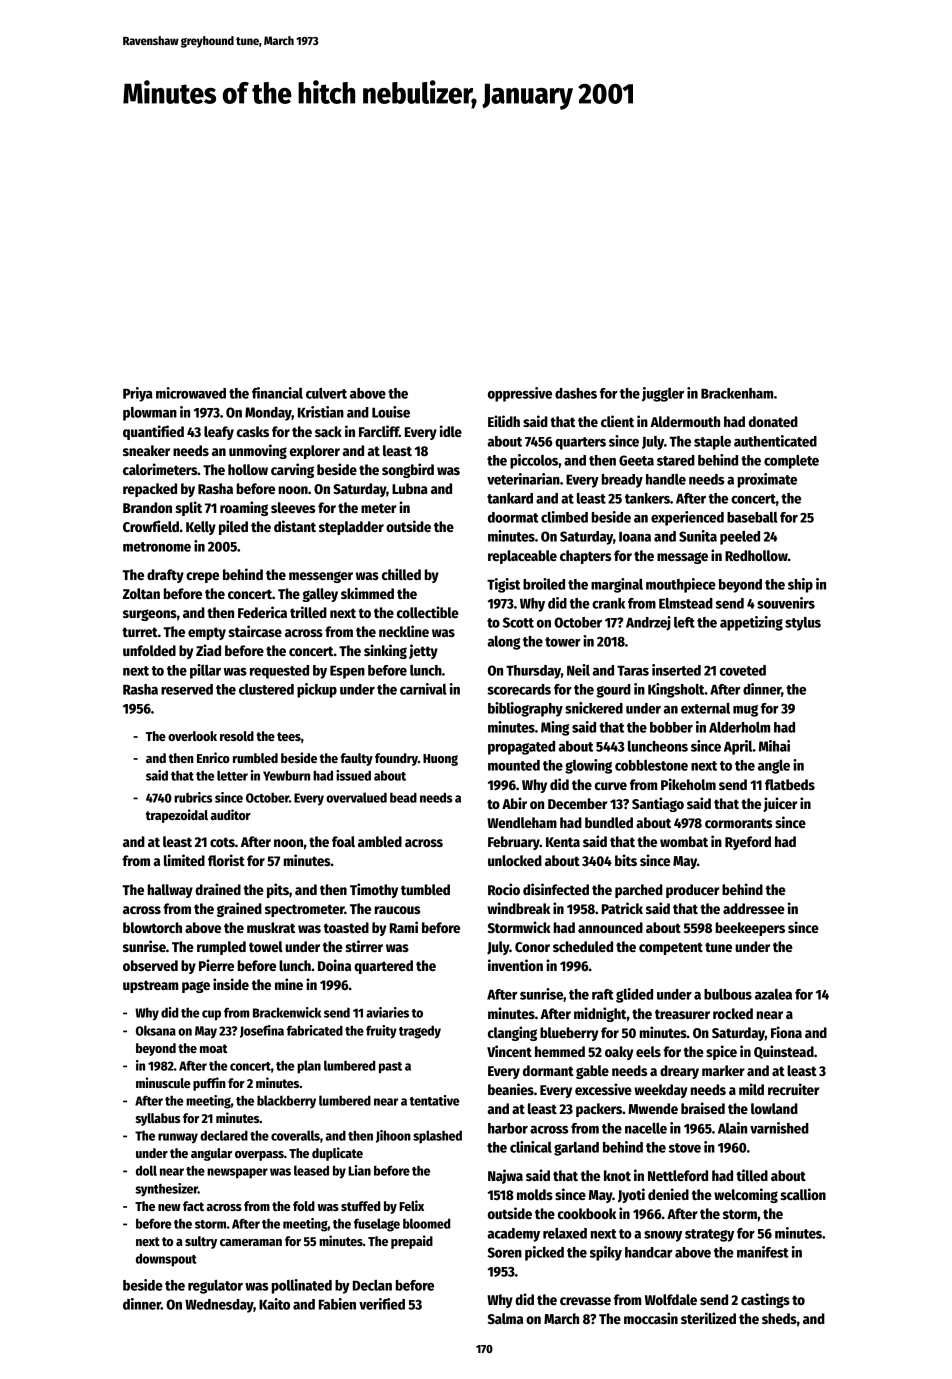 This screenshot has height=1379, width=952. I want to click on baseball, so click(752, 517).
